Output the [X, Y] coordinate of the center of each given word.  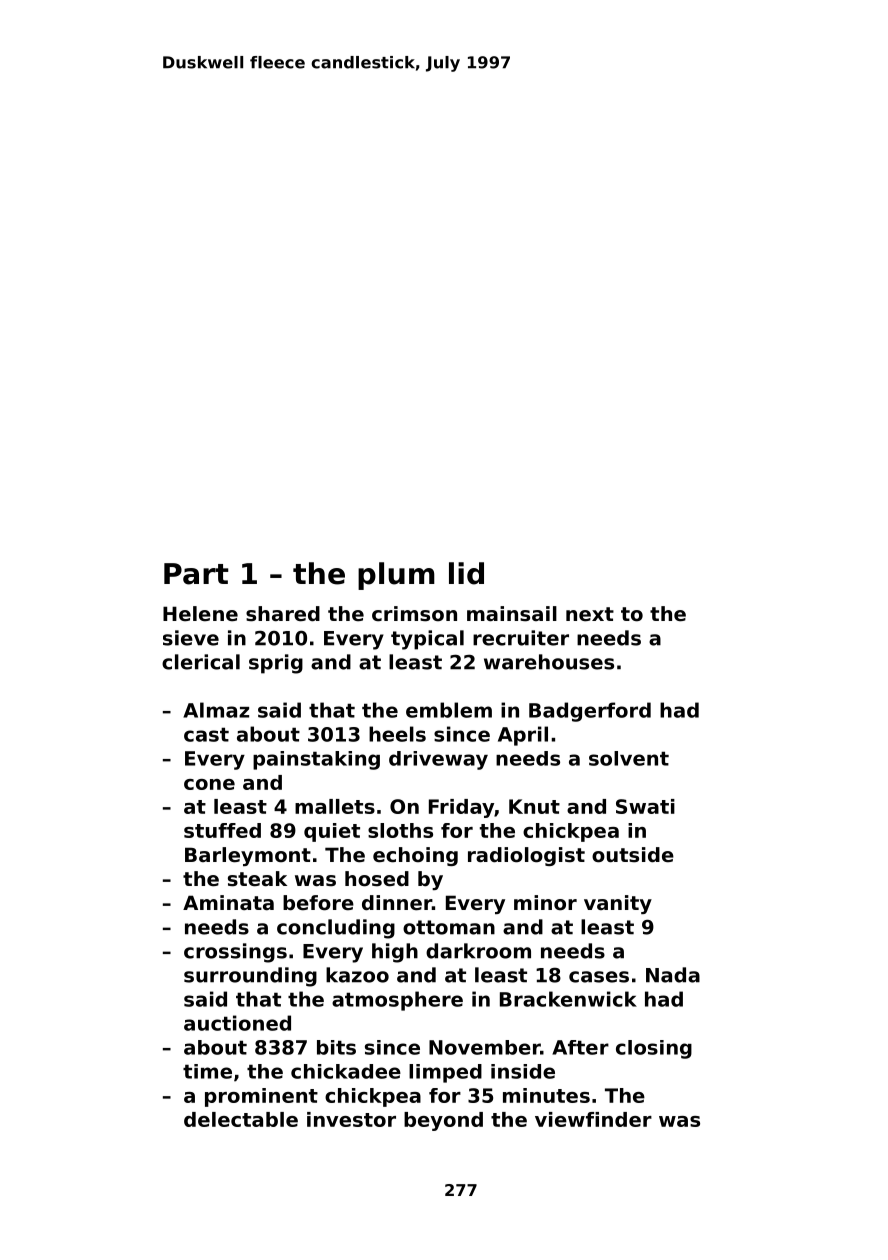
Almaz [216, 710]
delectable [241, 1119]
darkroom [478, 951]
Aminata [228, 902]
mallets [335, 806]
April [523, 736]
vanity [618, 904]
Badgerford [590, 712]
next [590, 614]
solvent [629, 758]
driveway [438, 760]
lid [466, 573]
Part [196, 574]
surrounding [250, 977]
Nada [673, 975]
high [395, 953]
